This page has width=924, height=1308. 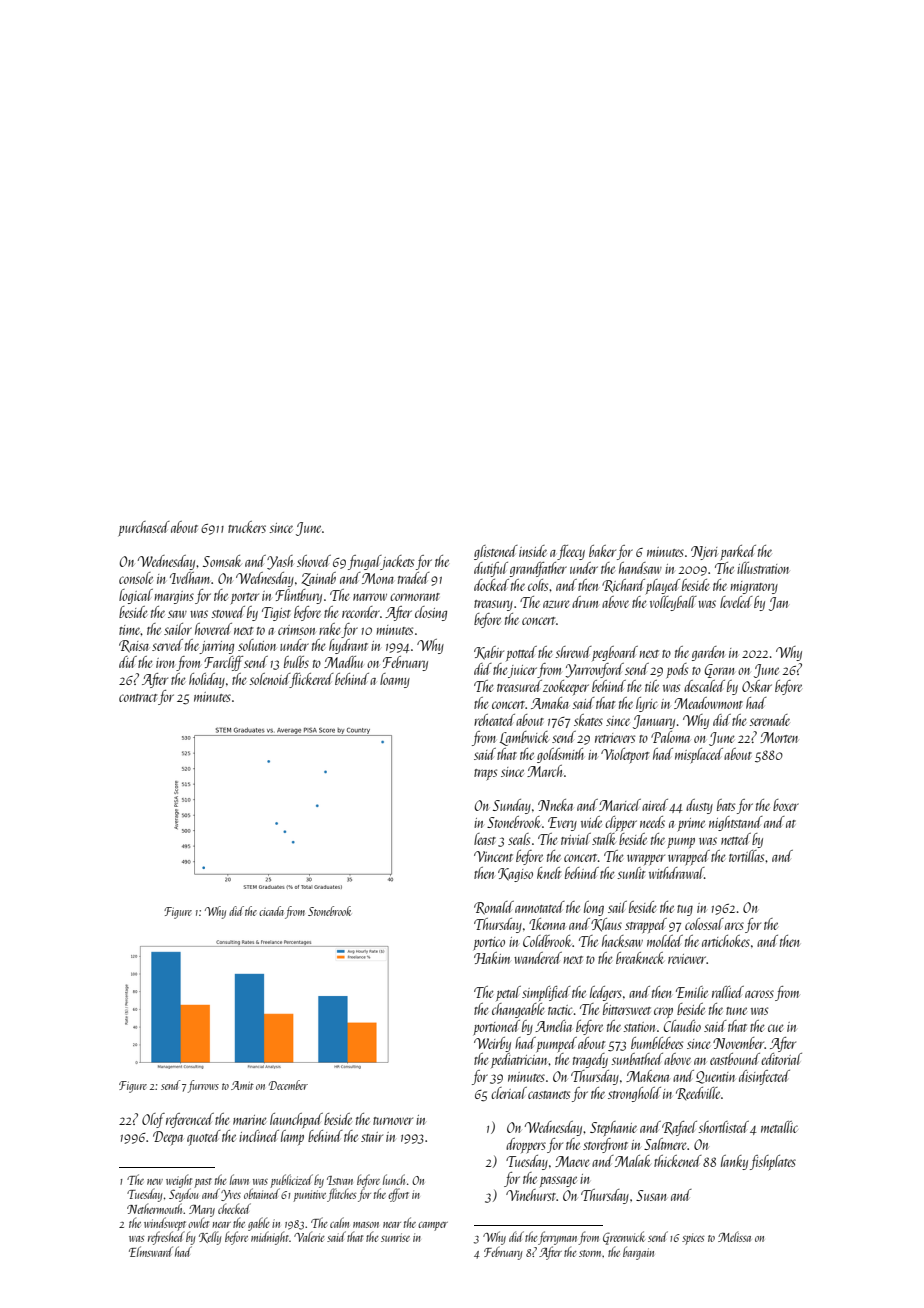 What do you see at coordinates (704, 553) in the page?
I see `Njeri` at bounding box center [704, 553].
